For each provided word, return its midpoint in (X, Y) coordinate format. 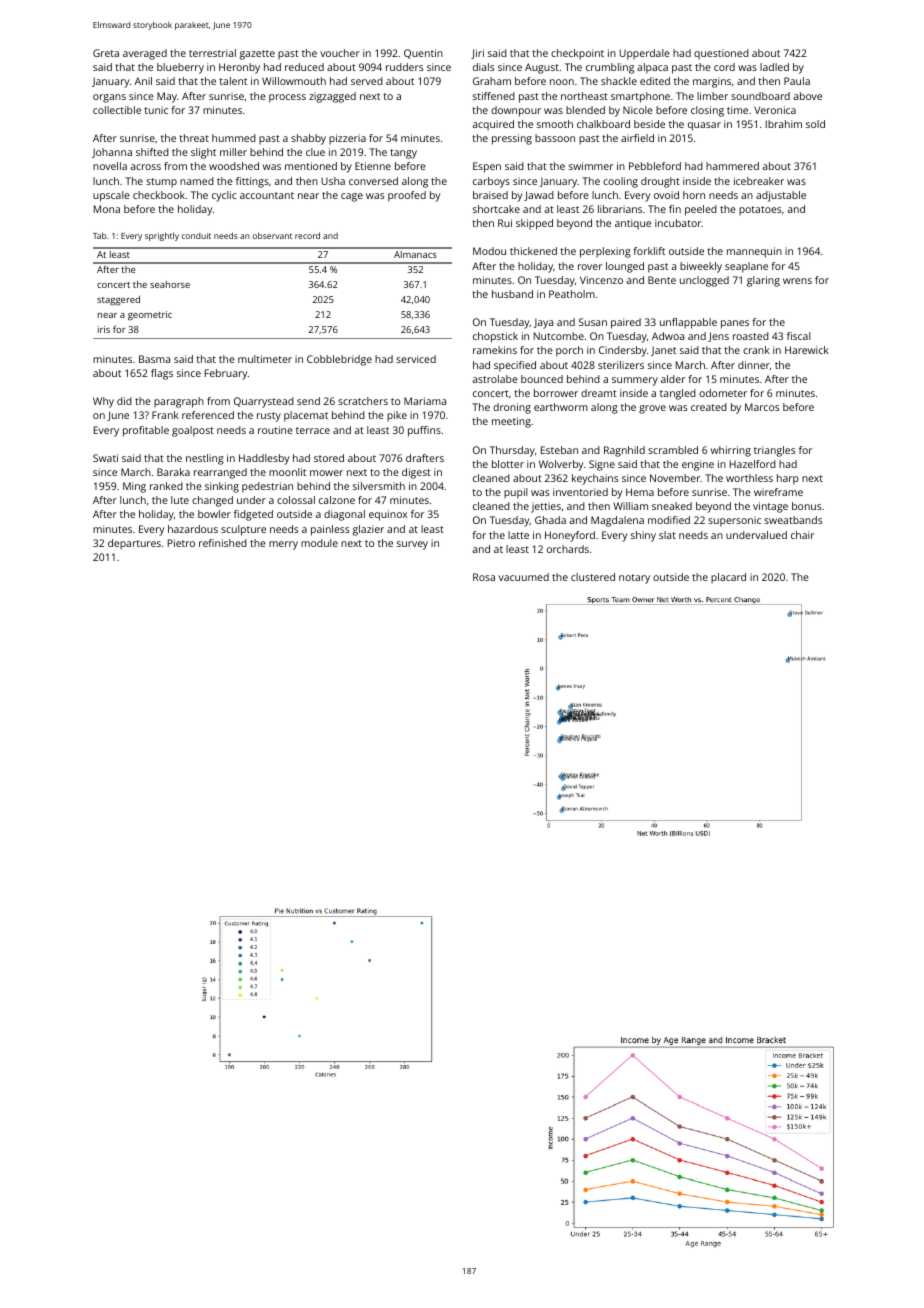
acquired (493, 125)
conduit (196, 236)
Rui (505, 223)
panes (735, 324)
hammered (732, 166)
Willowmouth (294, 81)
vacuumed (524, 577)
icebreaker (759, 181)
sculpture (243, 530)
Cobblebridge (339, 360)
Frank (165, 415)
